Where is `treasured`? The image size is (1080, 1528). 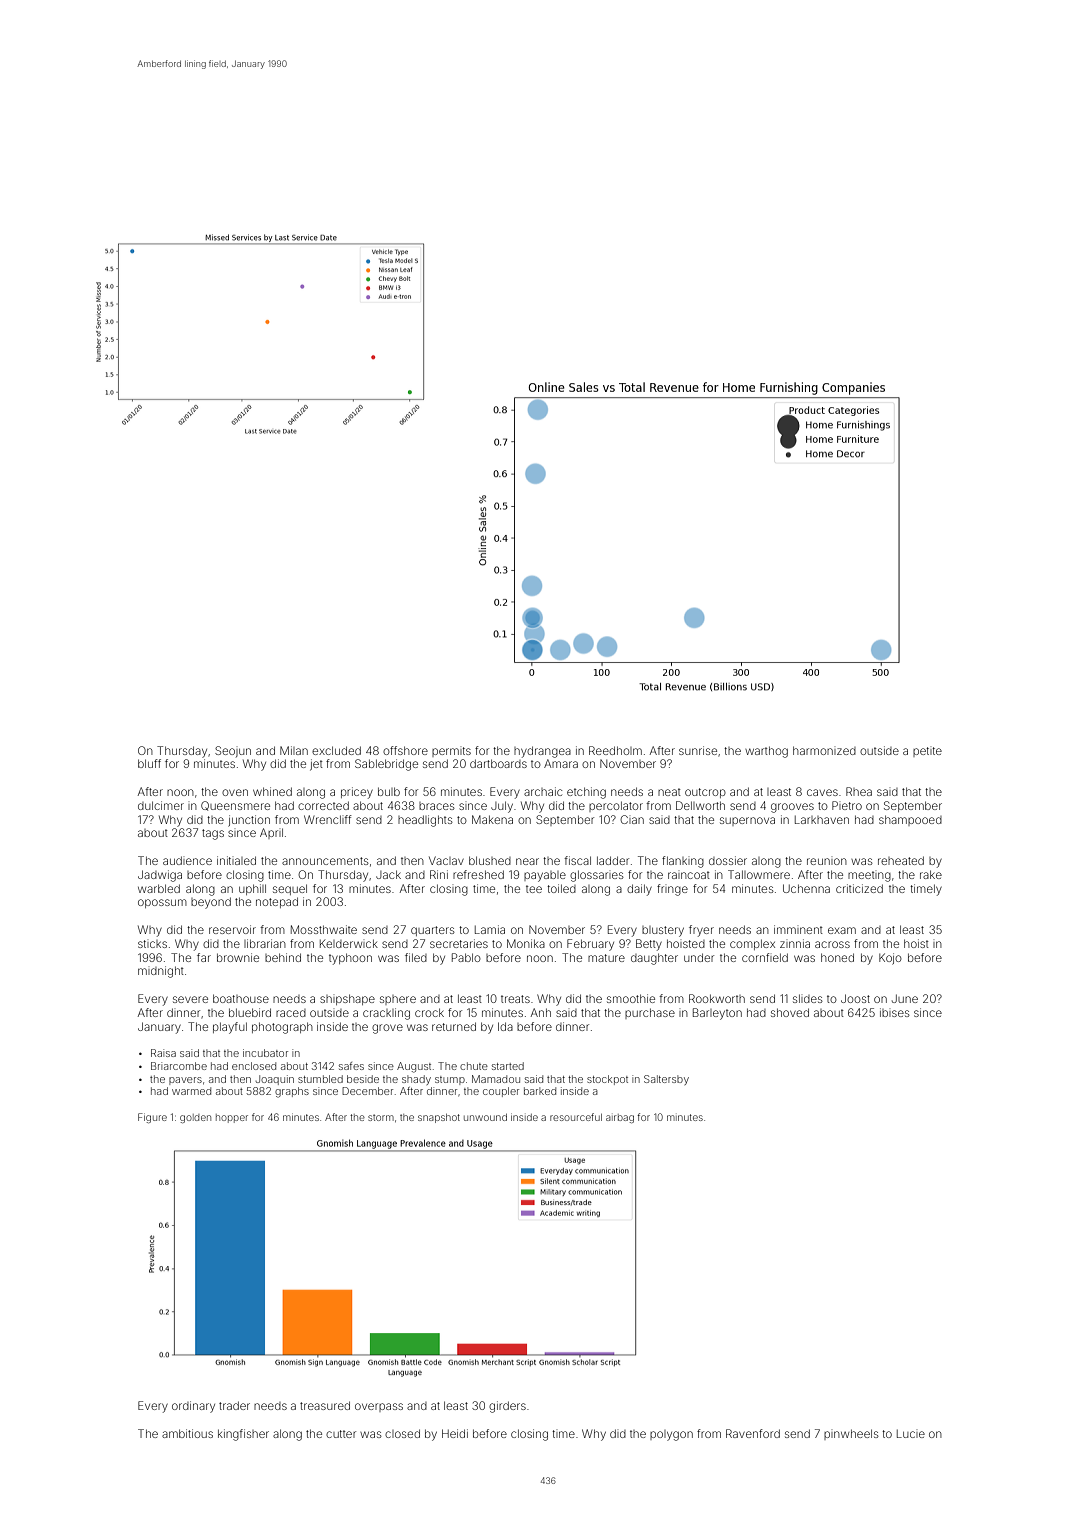 treasured is located at coordinates (325, 1405).
